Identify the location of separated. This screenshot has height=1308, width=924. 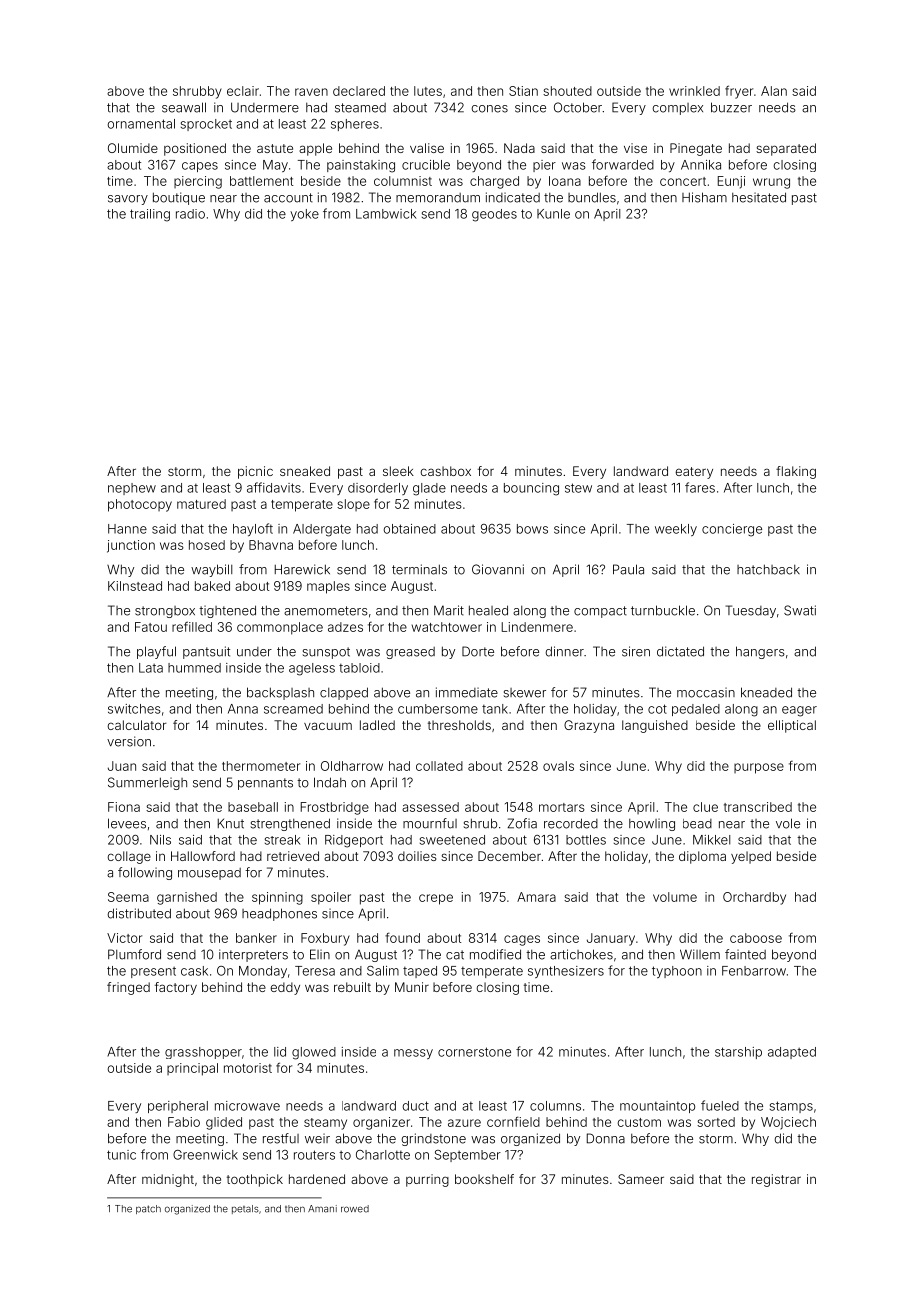
(786, 149).
